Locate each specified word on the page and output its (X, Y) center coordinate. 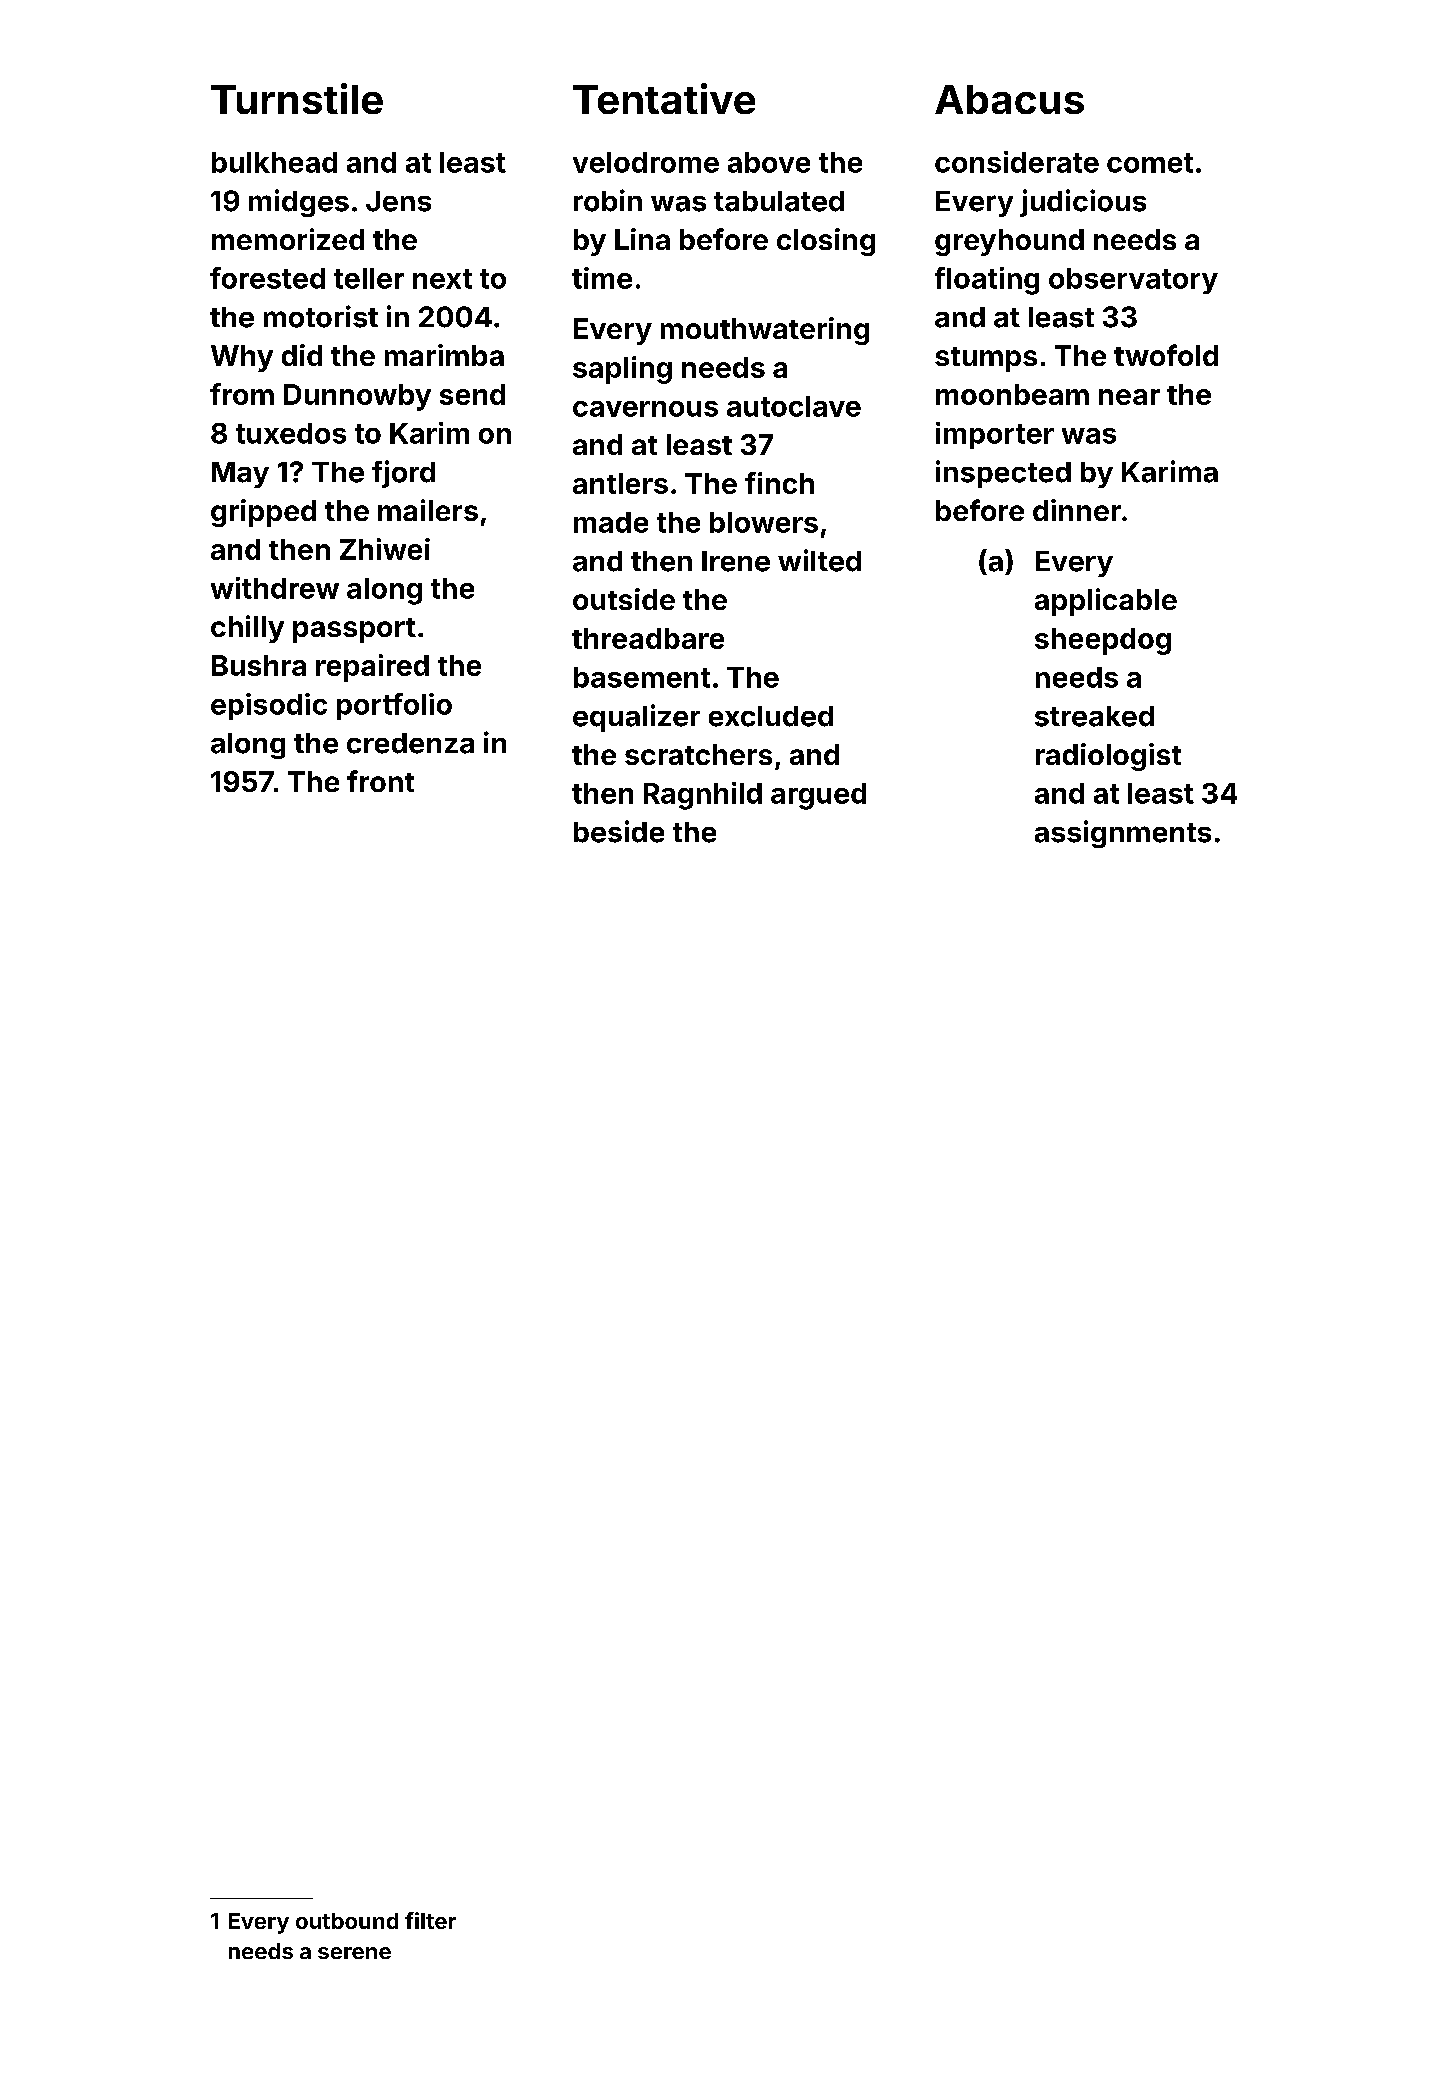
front (380, 781)
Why (242, 358)
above (769, 162)
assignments (1123, 834)
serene (354, 1953)
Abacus (1009, 99)
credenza (410, 743)
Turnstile (297, 98)
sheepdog (1103, 641)
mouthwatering (765, 331)
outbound (347, 1921)
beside (619, 831)
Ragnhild (703, 796)
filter (430, 1920)
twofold (1166, 355)
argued (818, 796)
